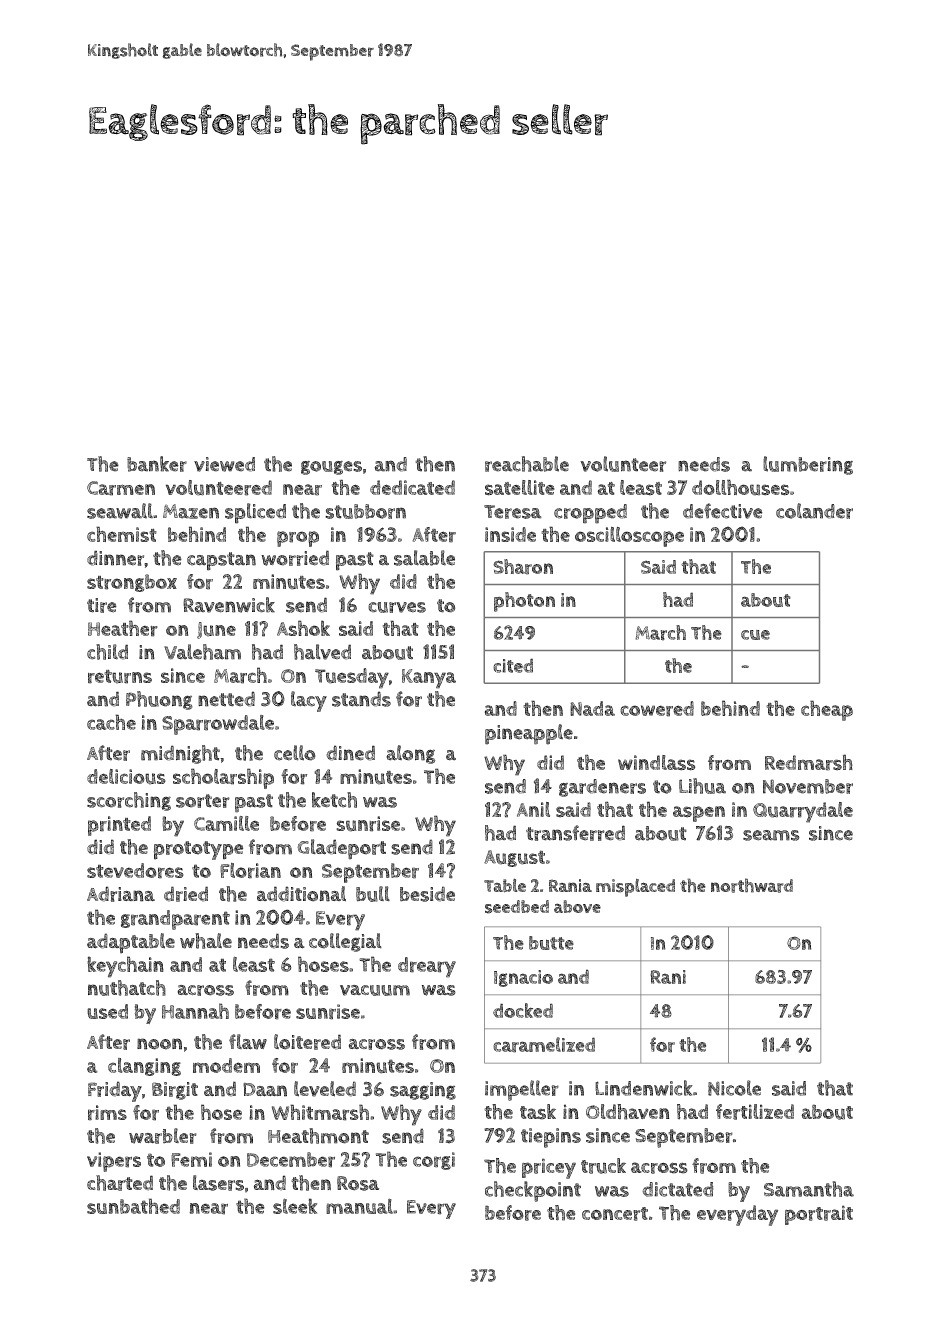  I want to click on sunbathed, so click(133, 1206).
